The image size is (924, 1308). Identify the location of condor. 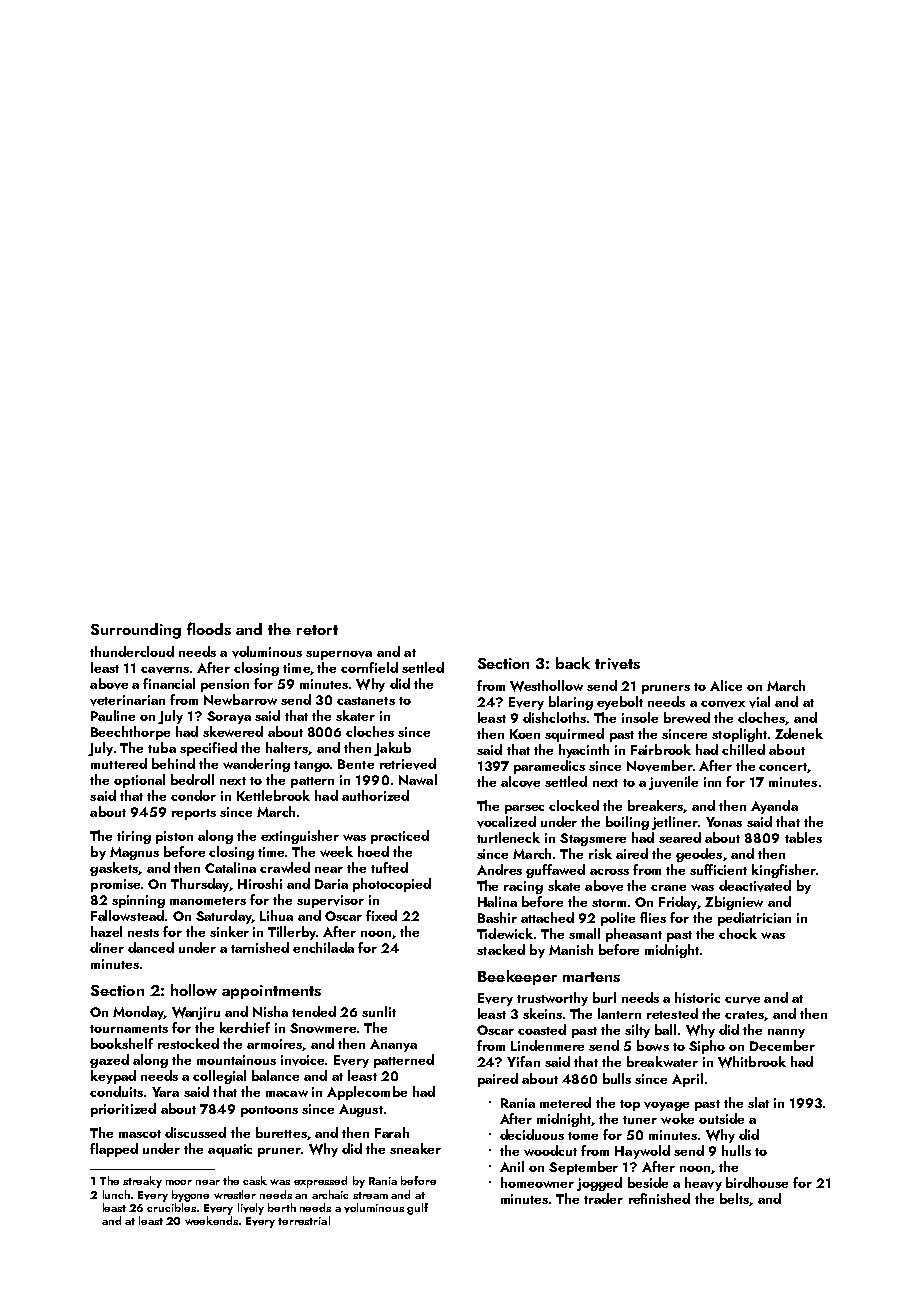
(193, 795).
